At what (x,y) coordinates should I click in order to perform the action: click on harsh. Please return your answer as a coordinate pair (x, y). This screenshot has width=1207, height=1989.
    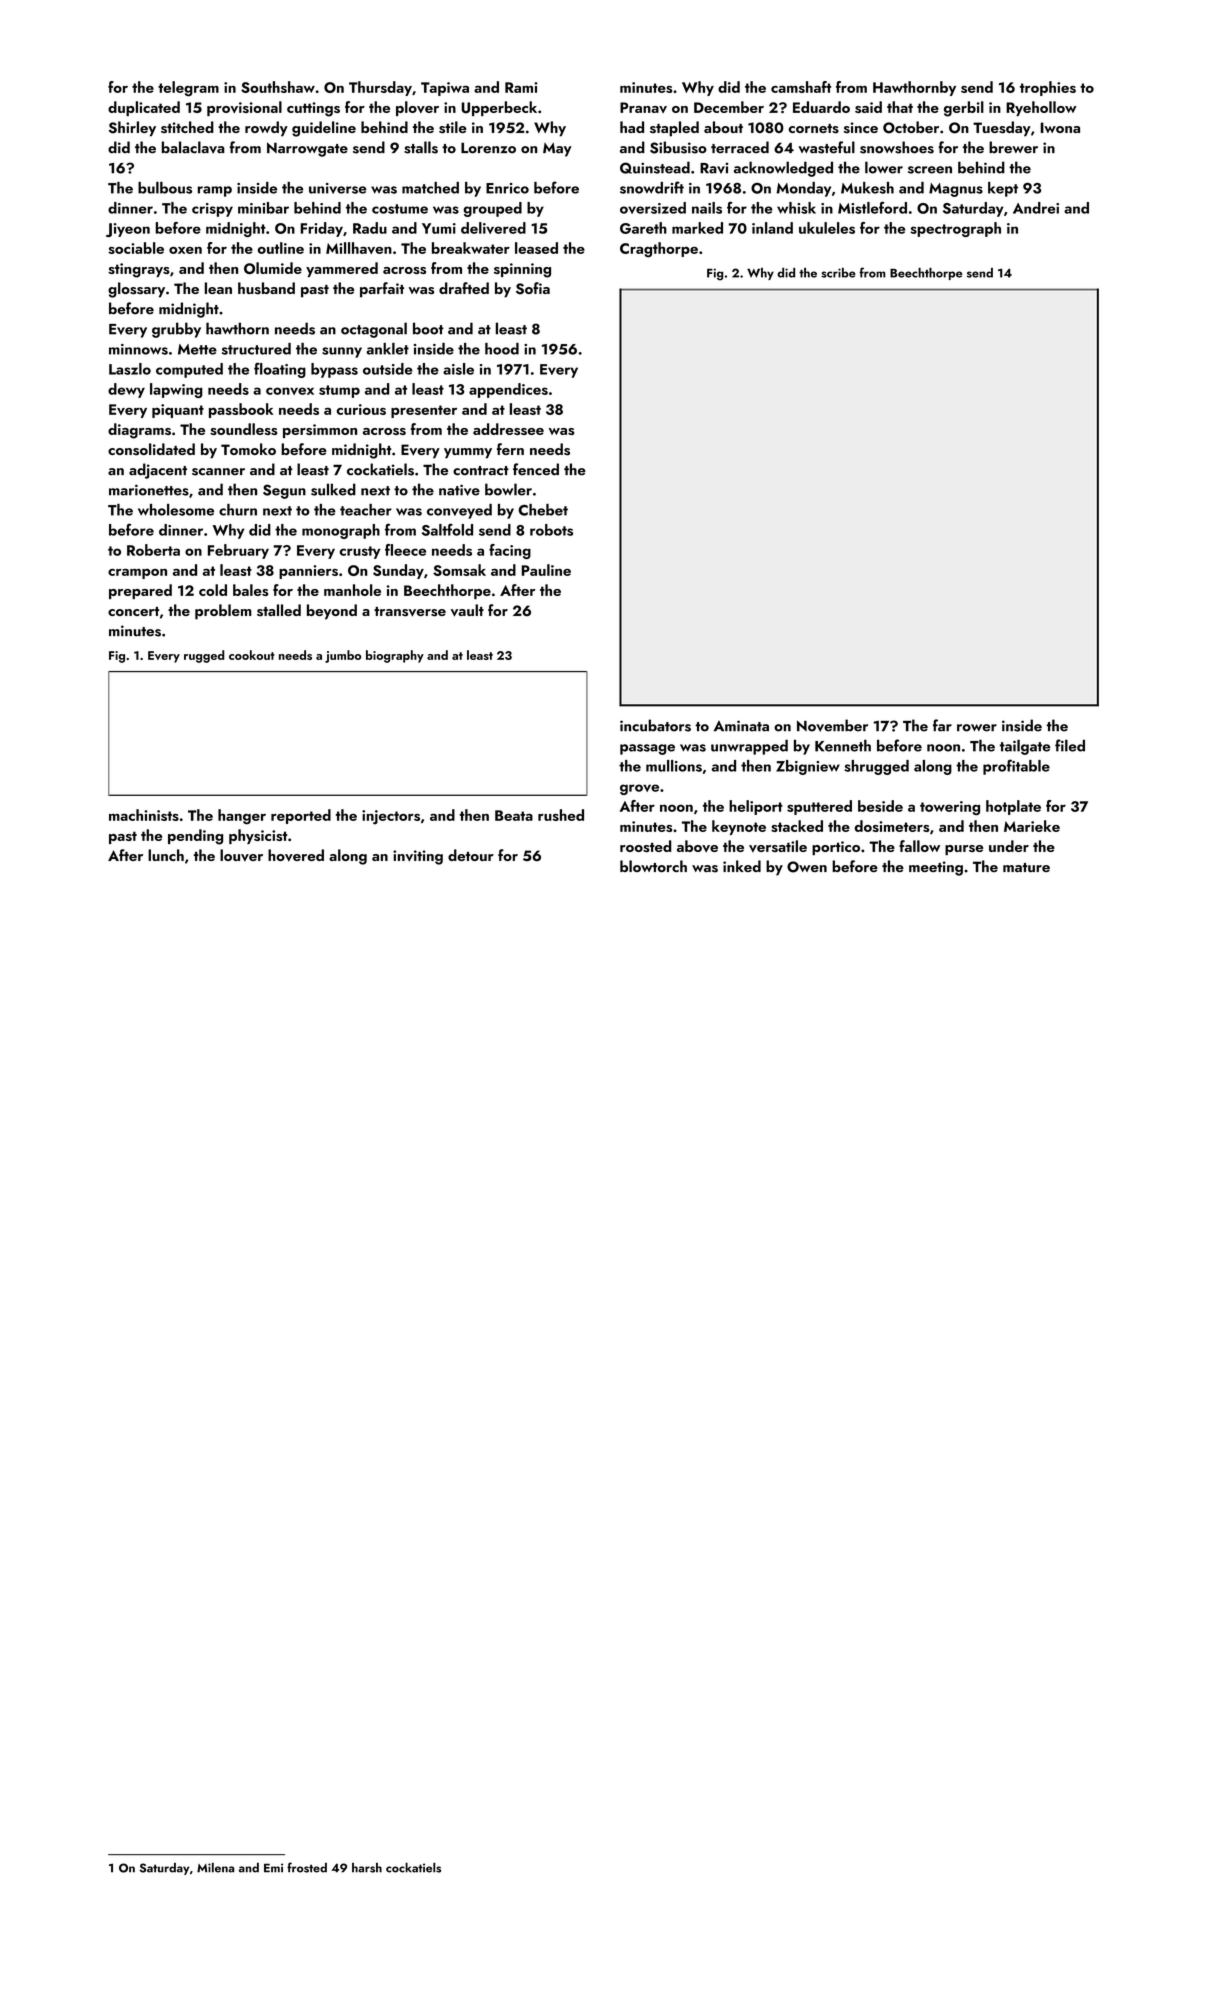
    Looking at the image, I should click on (367, 1868).
